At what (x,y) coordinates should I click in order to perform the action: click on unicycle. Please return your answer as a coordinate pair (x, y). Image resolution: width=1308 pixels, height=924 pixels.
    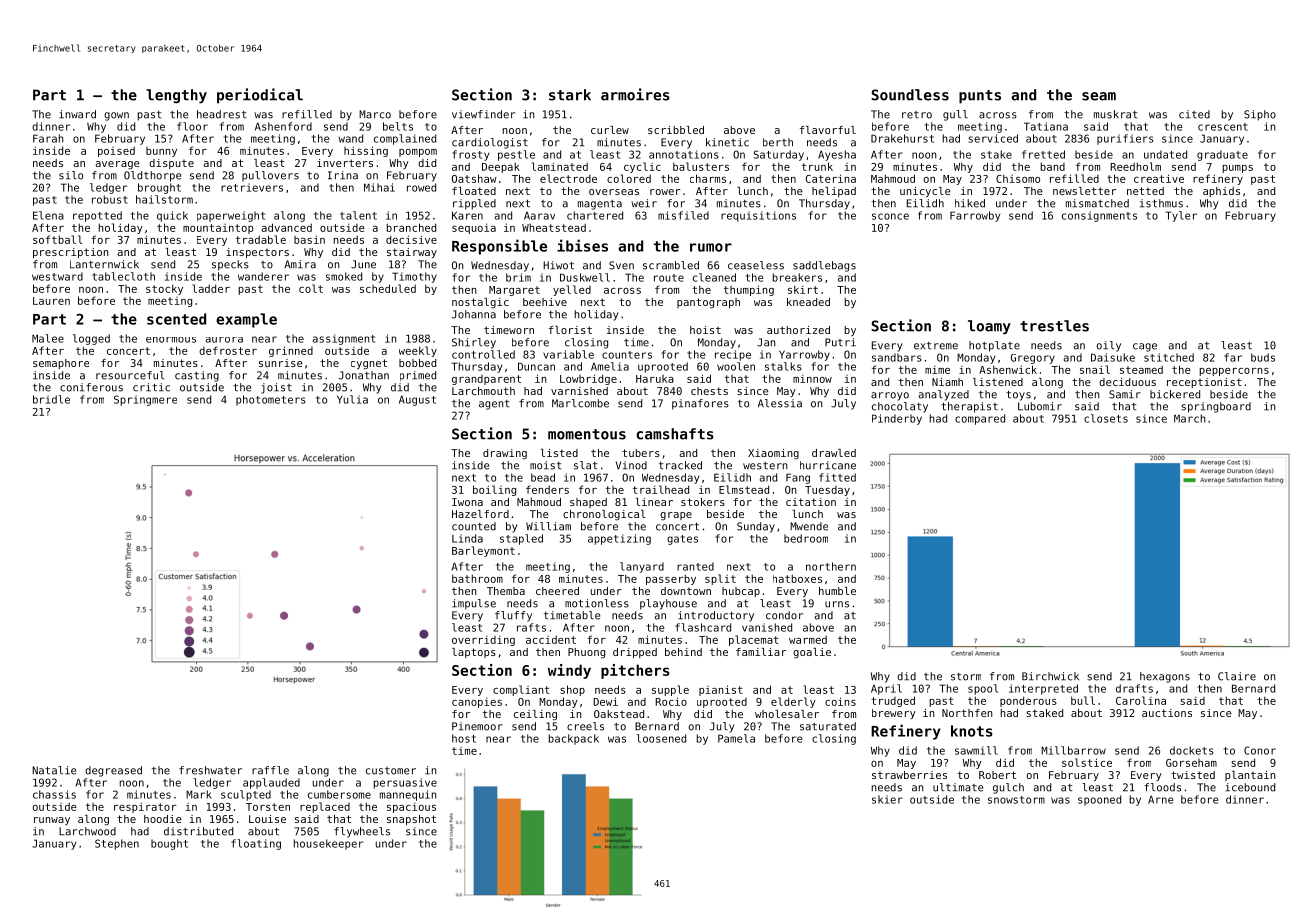
    Looking at the image, I should click on (925, 192).
